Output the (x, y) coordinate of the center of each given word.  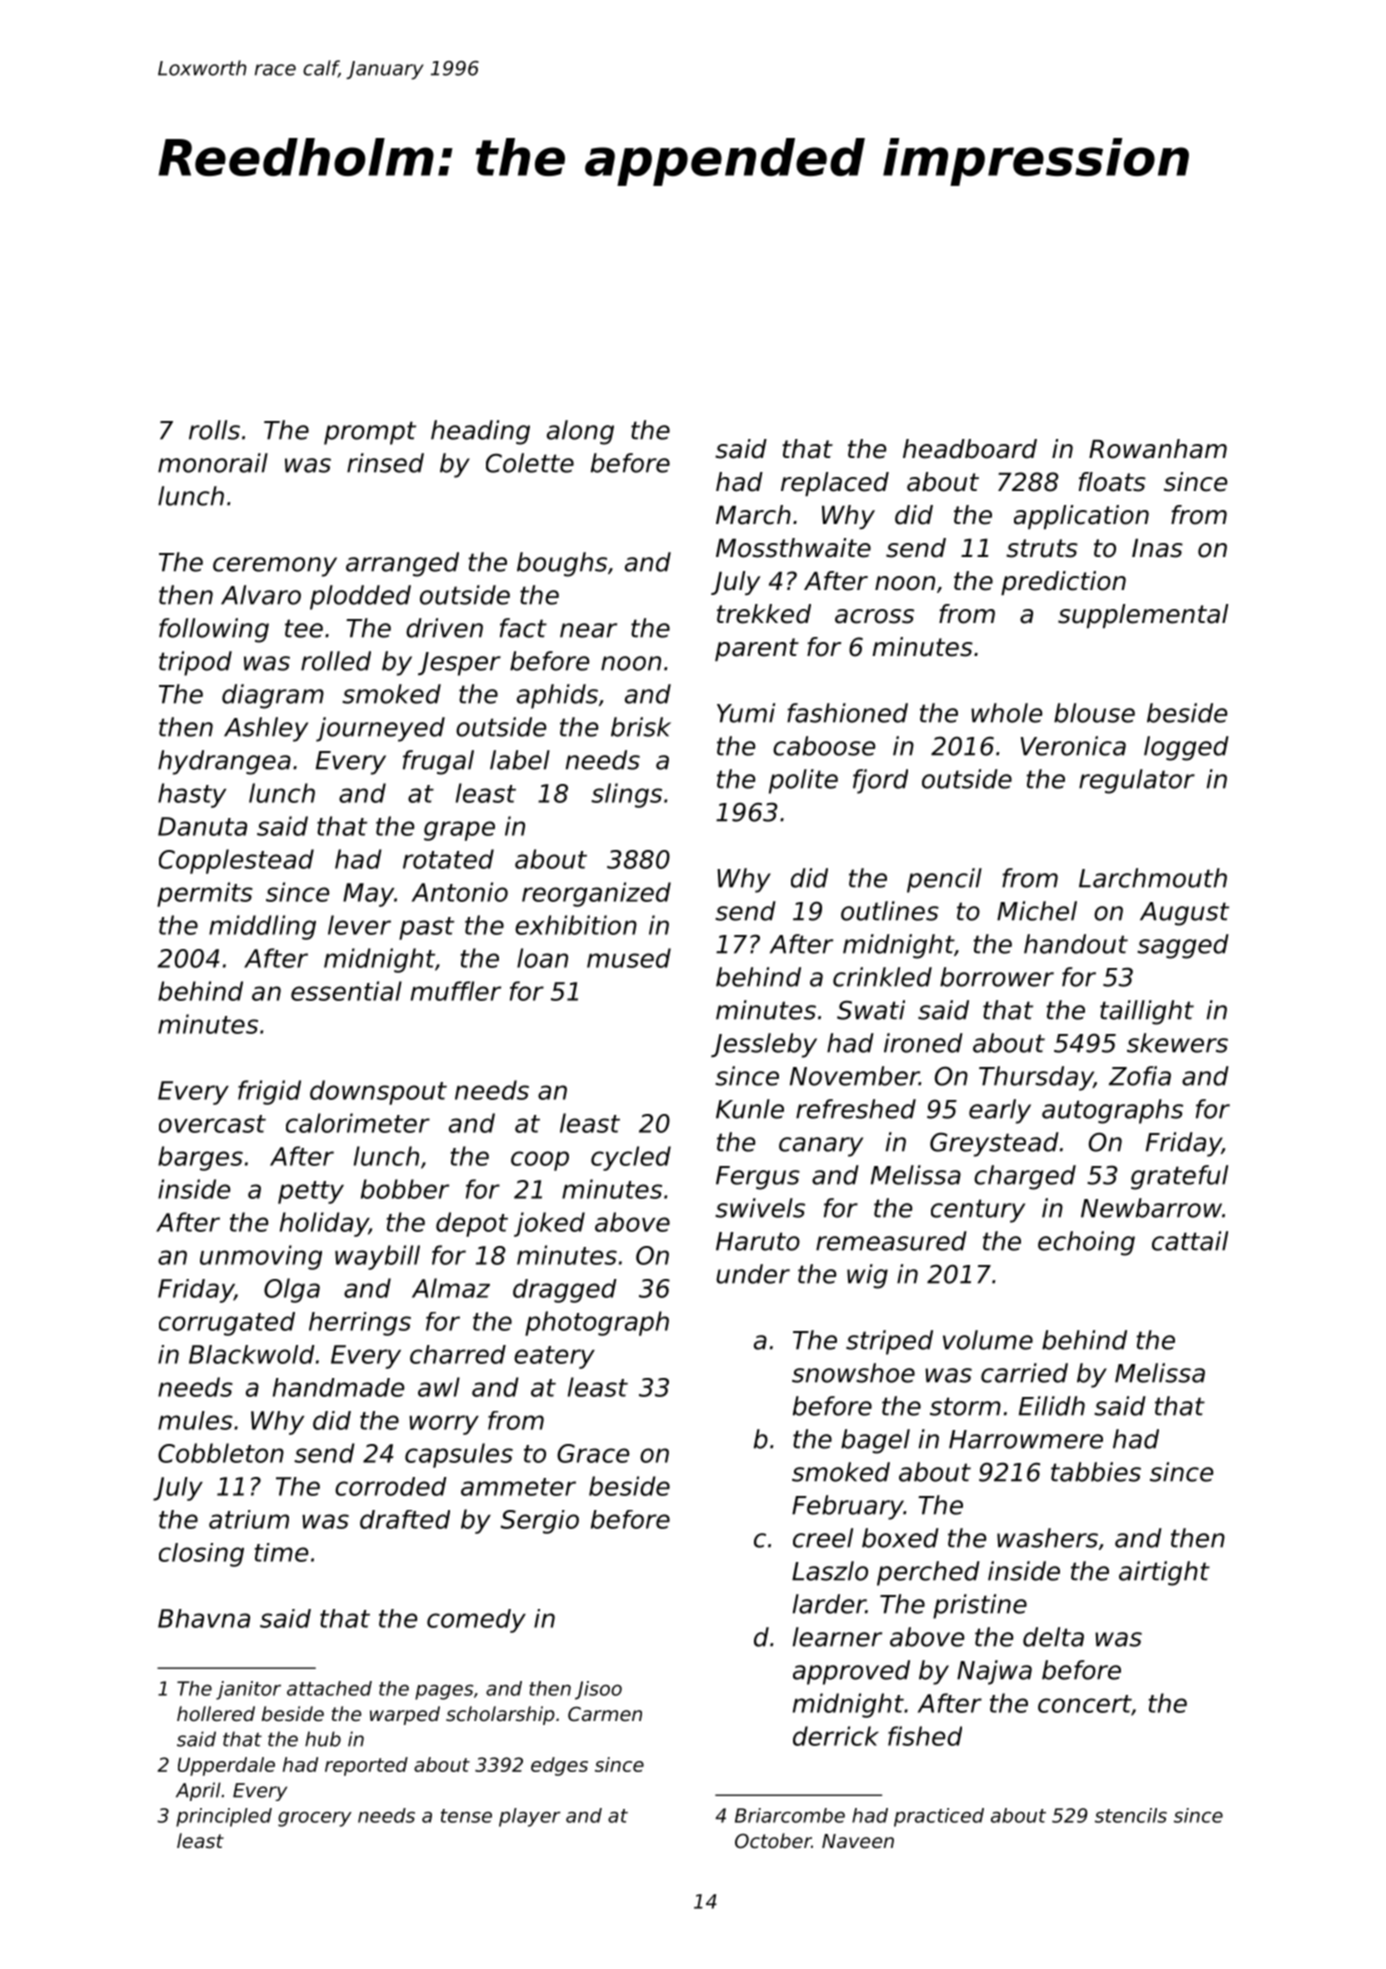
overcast (212, 1124)
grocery (315, 1819)
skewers (1177, 1043)
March (753, 515)
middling (262, 927)
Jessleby (764, 1045)
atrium (249, 1519)
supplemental (1143, 616)
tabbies (1096, 1472)
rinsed (385, 463)
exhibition (576, 925)
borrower (997, 977)
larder (829, 1604)
